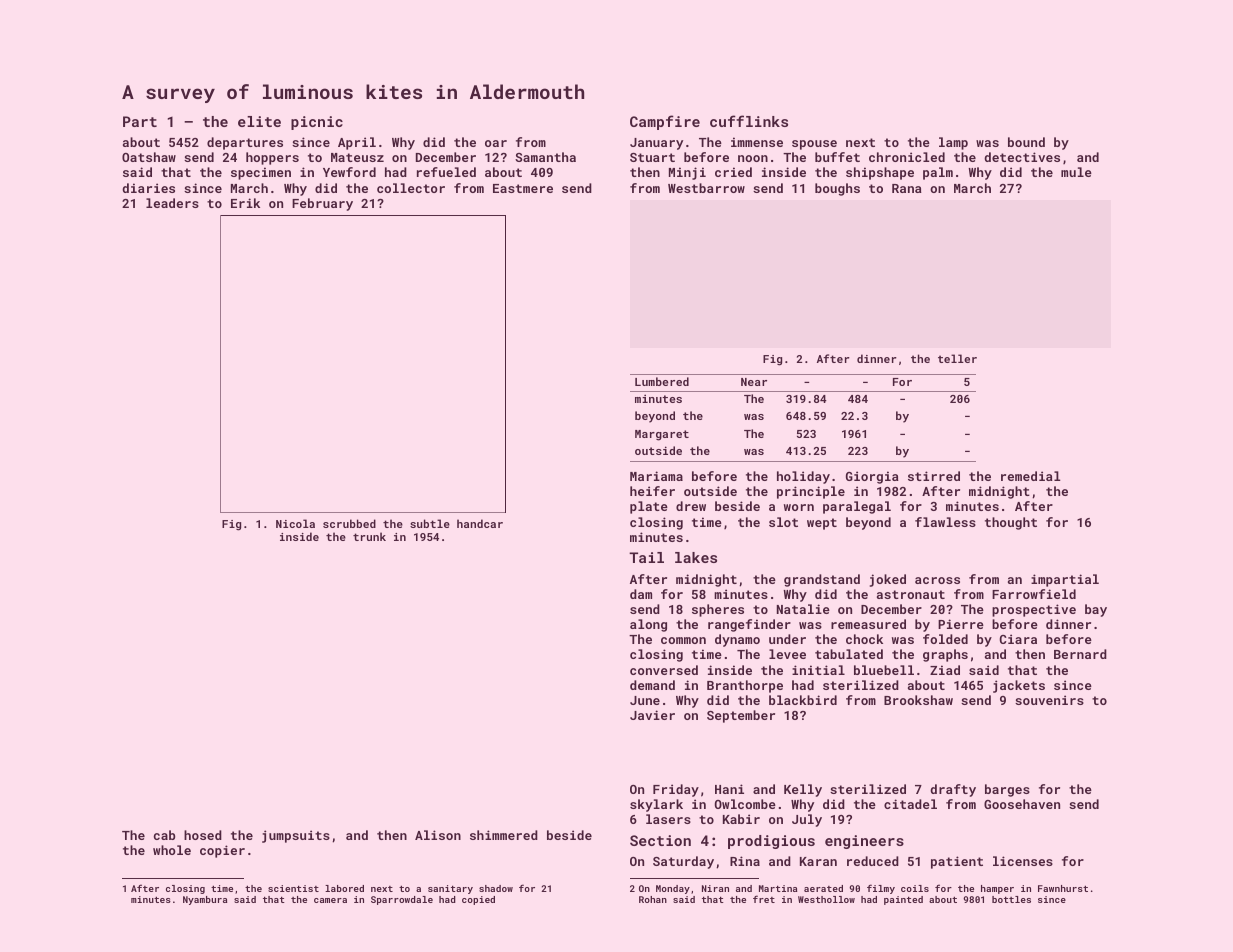 The image size is (1233, 952). Describe the element at coordinates (945, 639) in the image. I see `folded` at that location.
